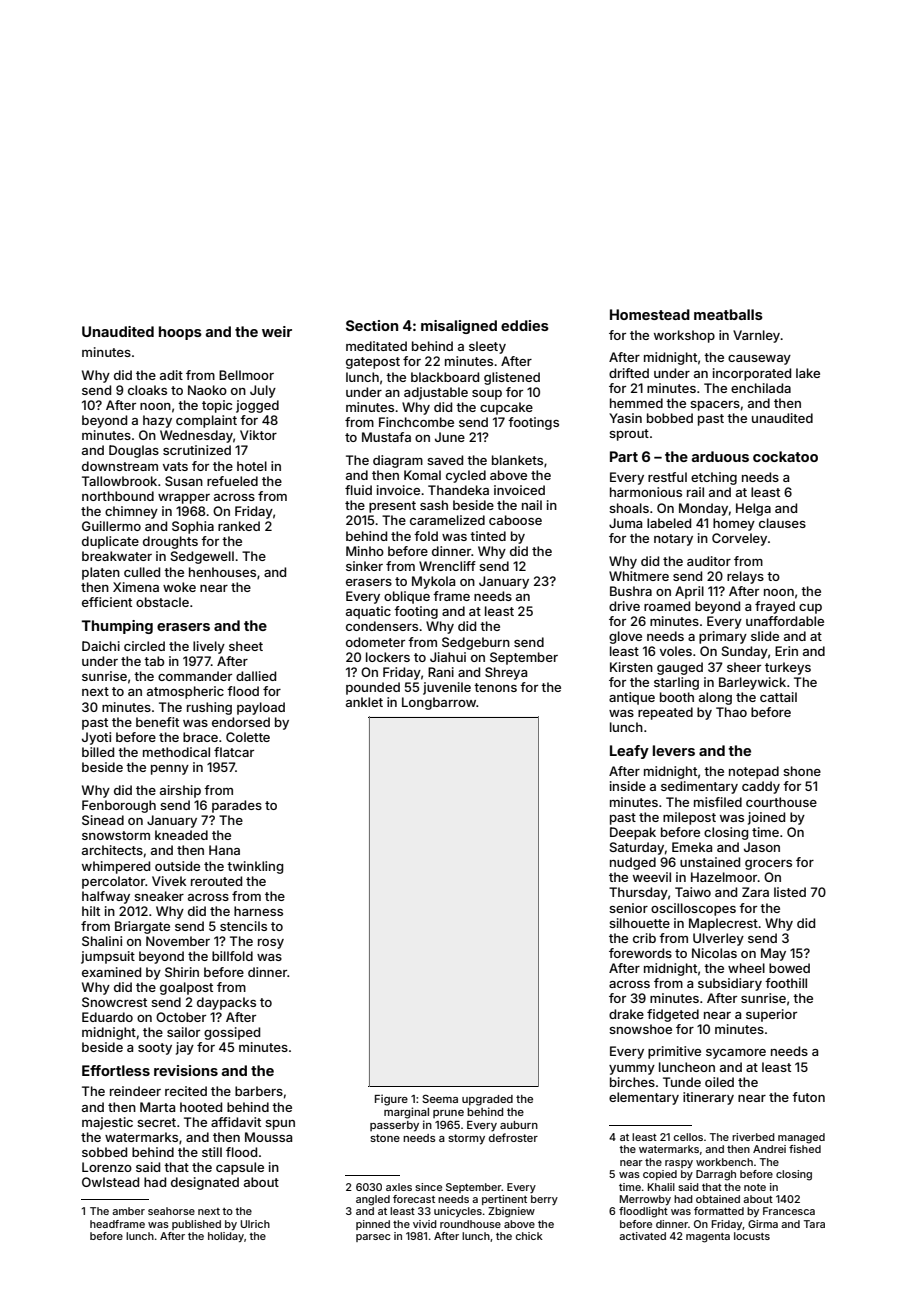 This document has height=1316, width=908. Describe the element at coordinates (180, 333) in the document. I see `hoops` at that location.
